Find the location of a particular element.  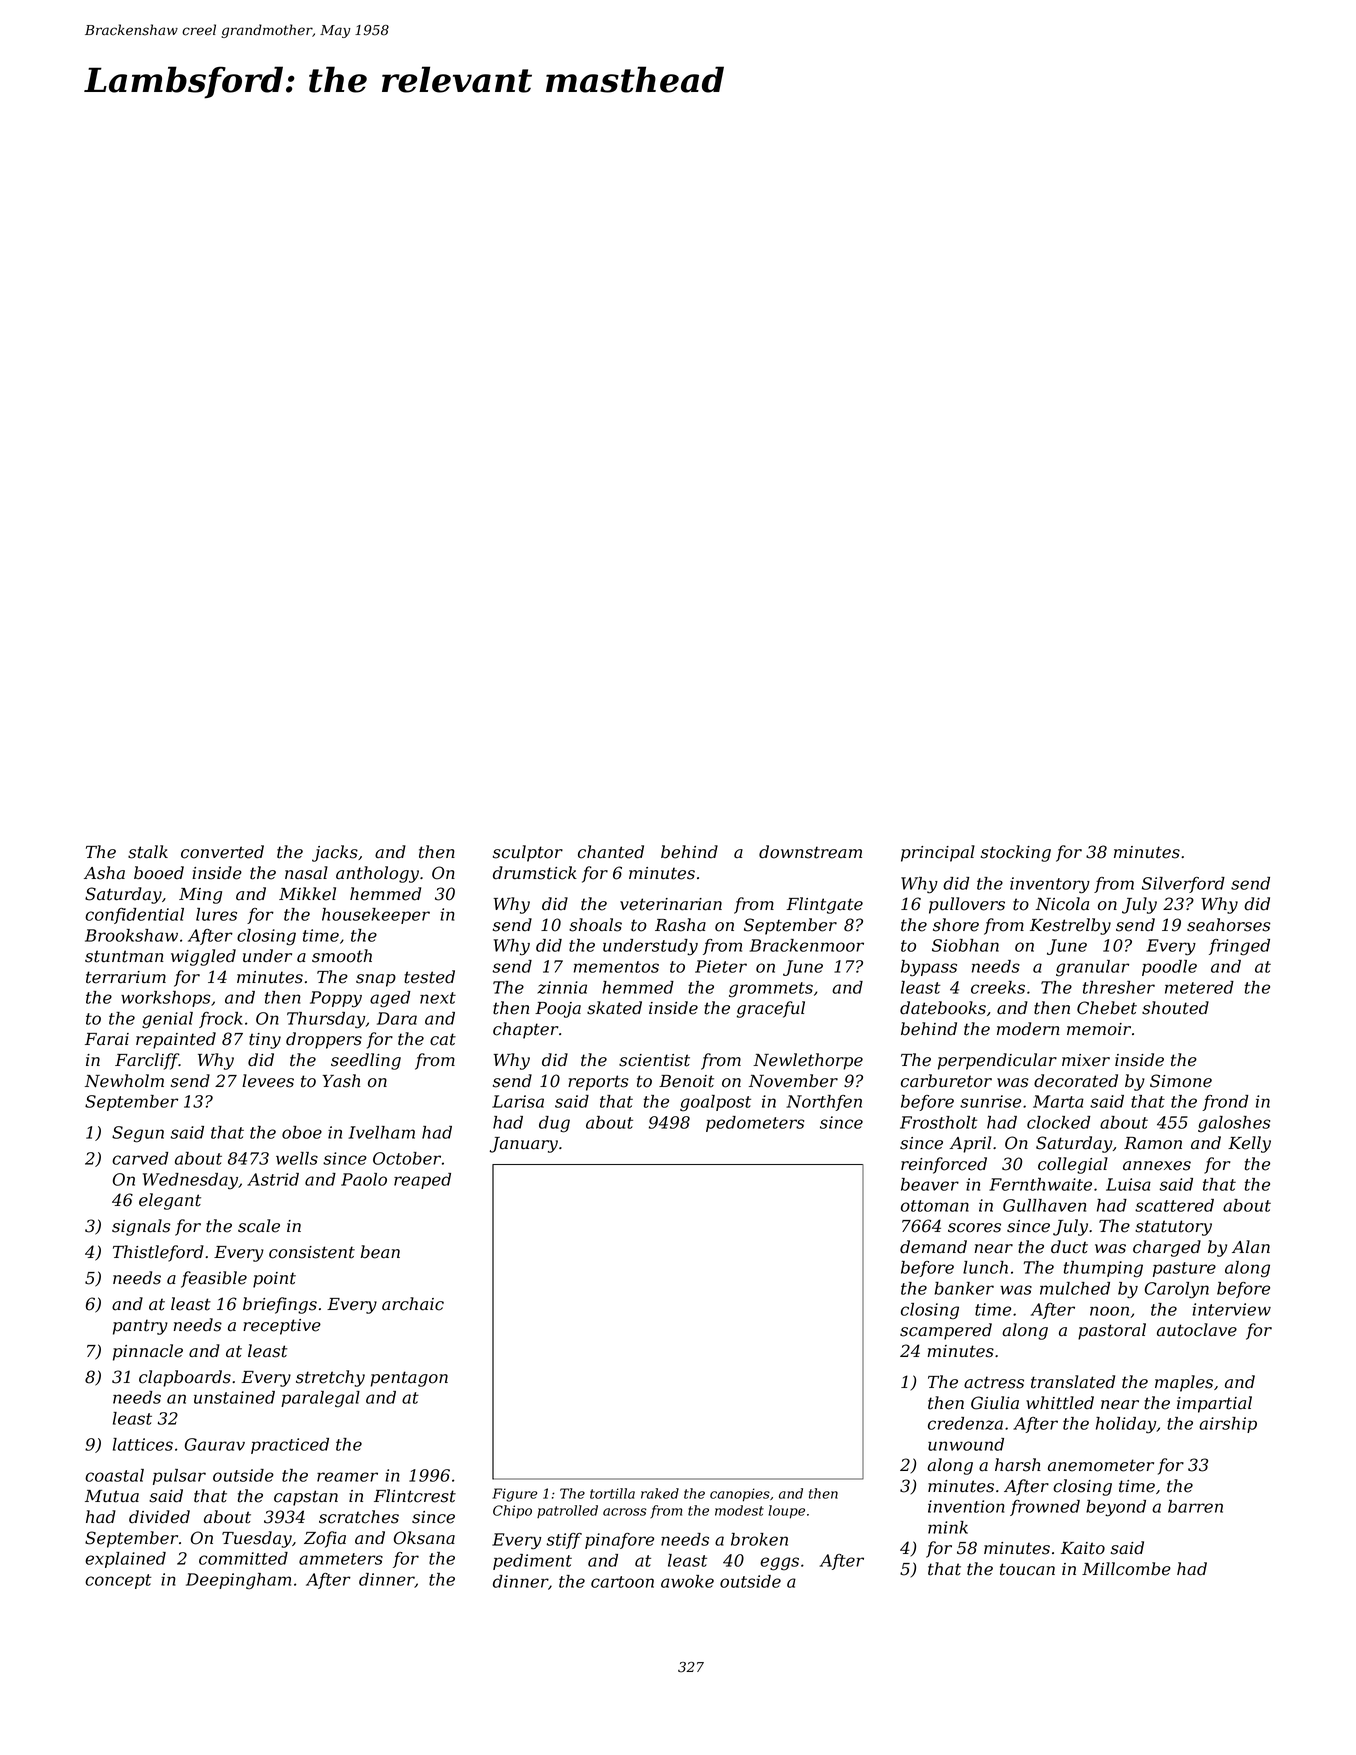

shoals is located at coordinates (595, 925).
